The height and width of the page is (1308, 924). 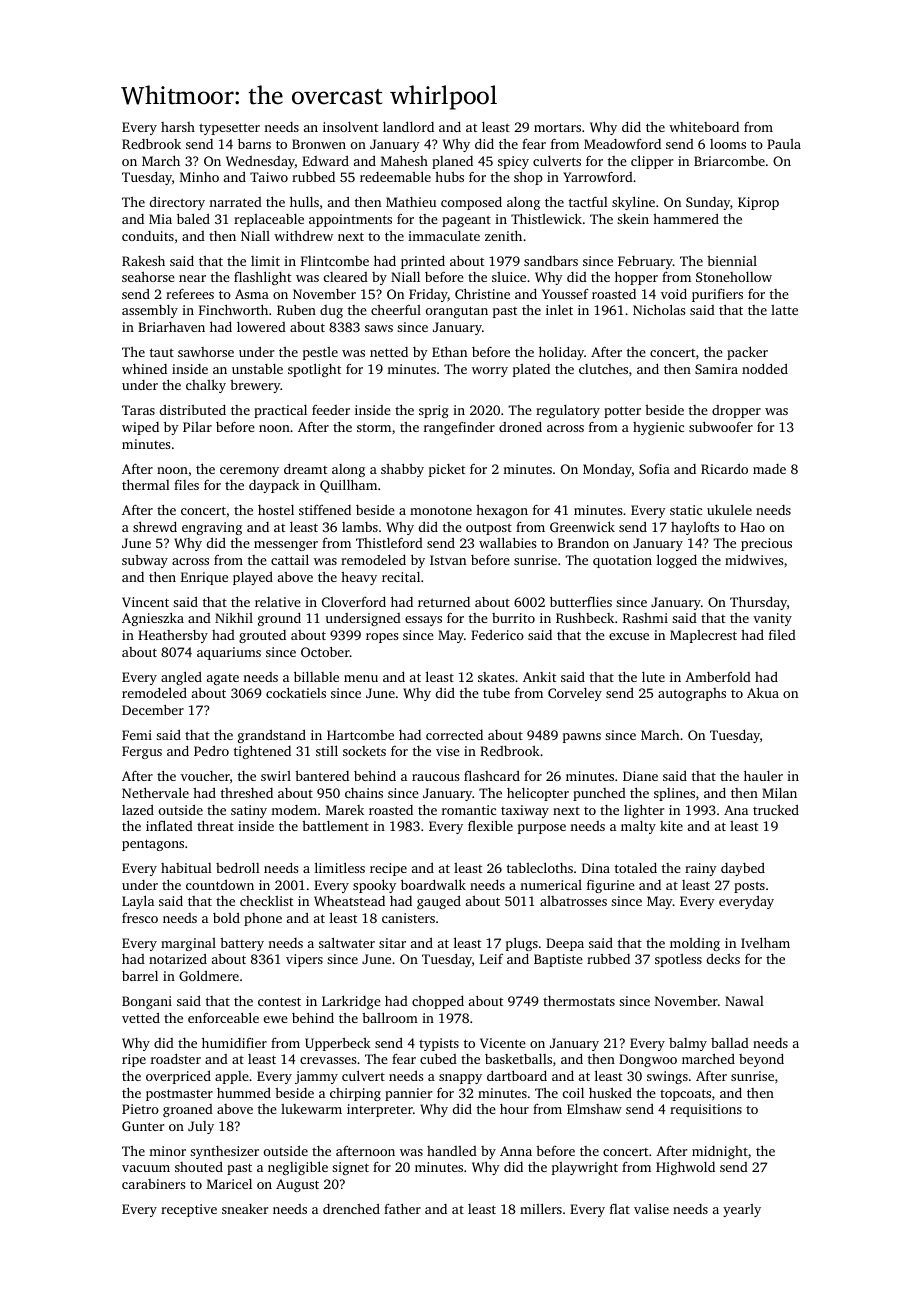 I want to click on battlement, so click(x=335, y=826).
